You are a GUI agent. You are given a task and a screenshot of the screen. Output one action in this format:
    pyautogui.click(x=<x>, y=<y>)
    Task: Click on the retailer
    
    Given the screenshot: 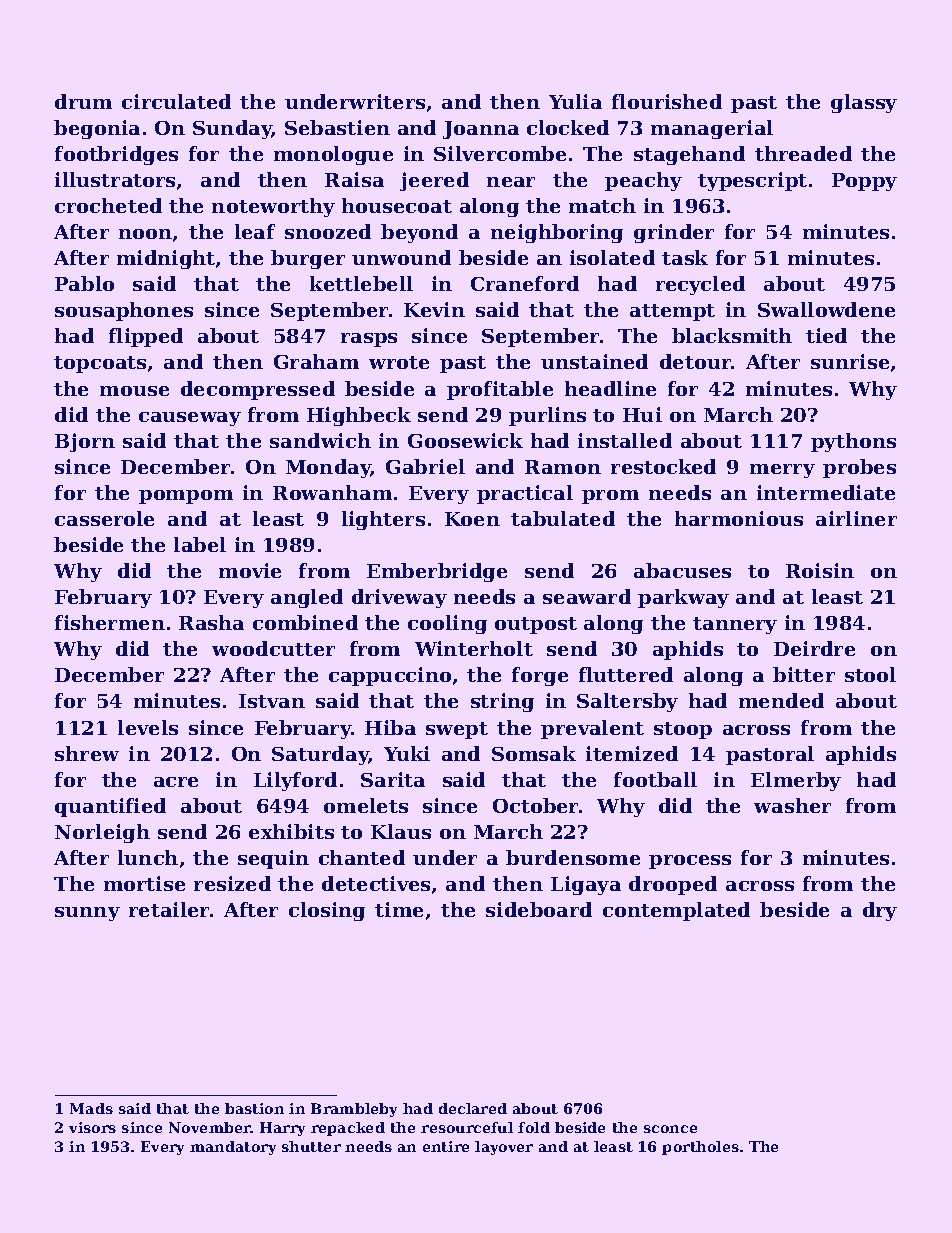 What is the action you would take?
    pyautogui.click(x=169, y=909)
